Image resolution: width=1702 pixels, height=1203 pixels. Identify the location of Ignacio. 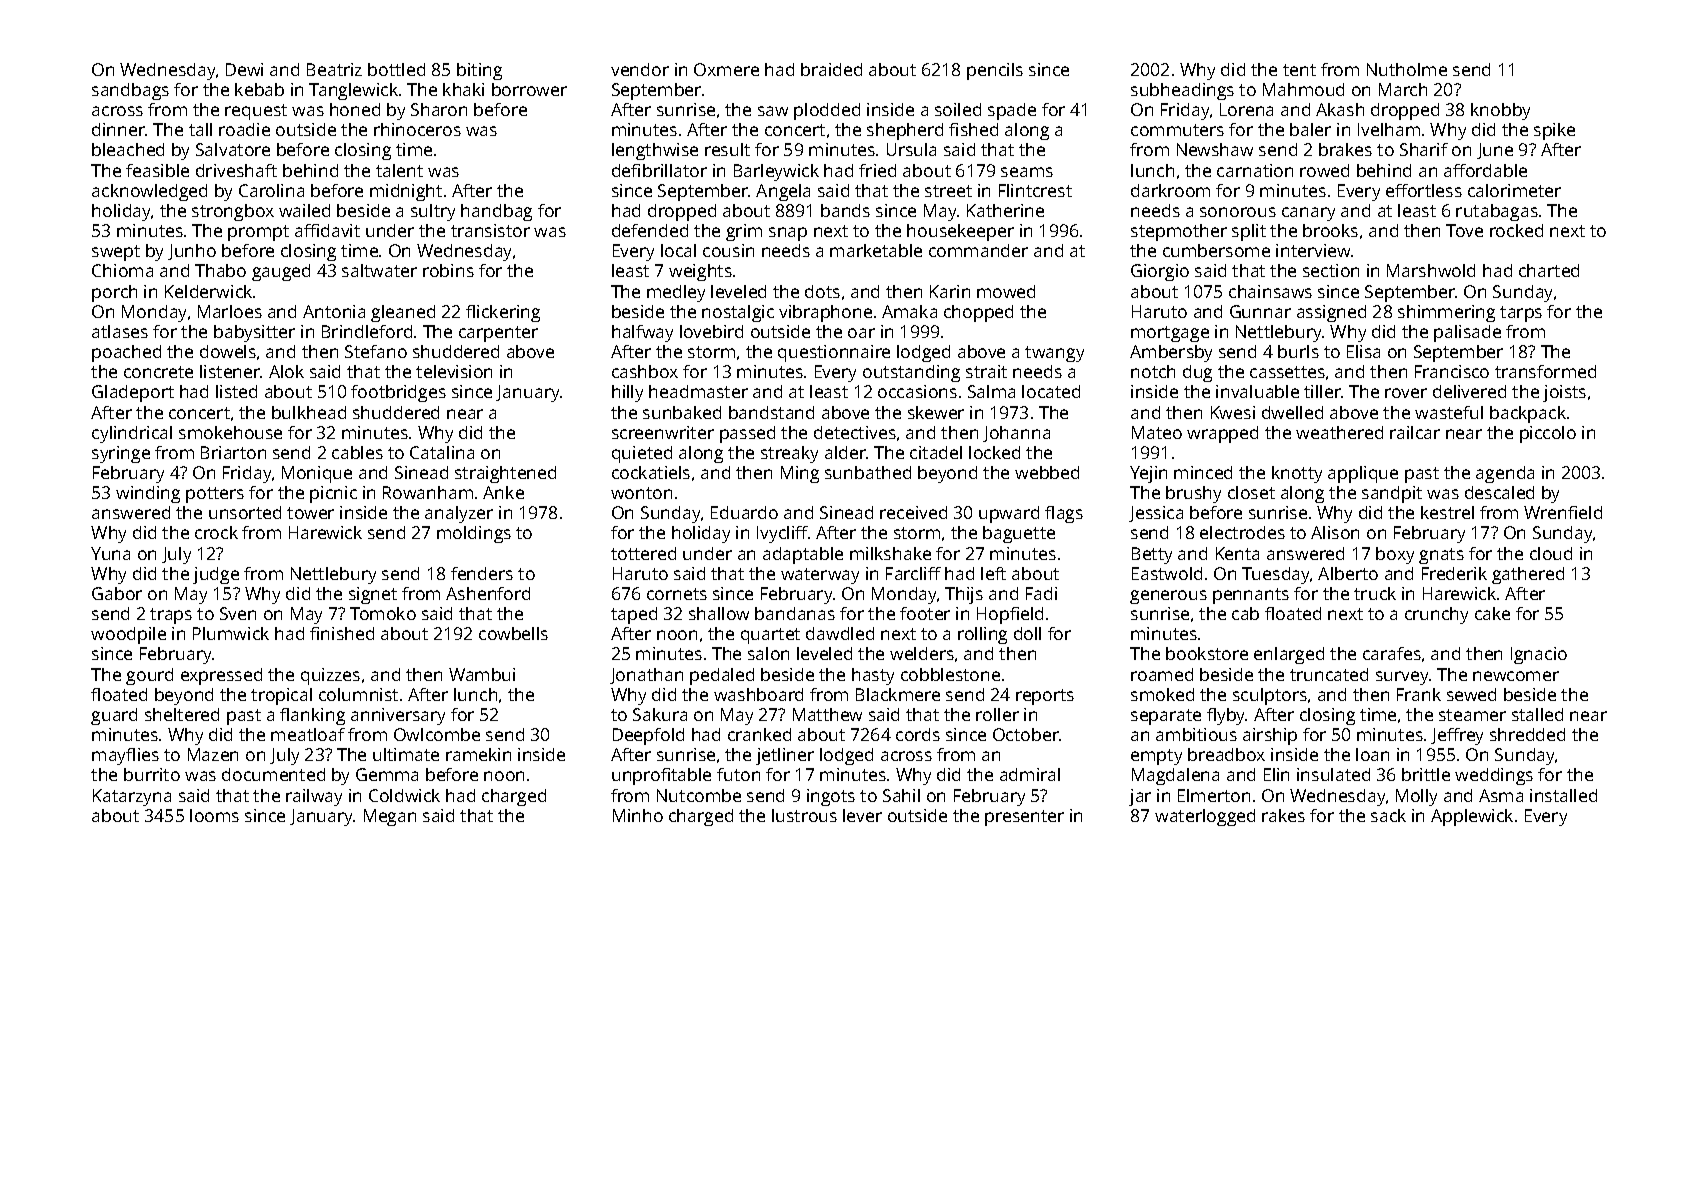
(1539, 655).
